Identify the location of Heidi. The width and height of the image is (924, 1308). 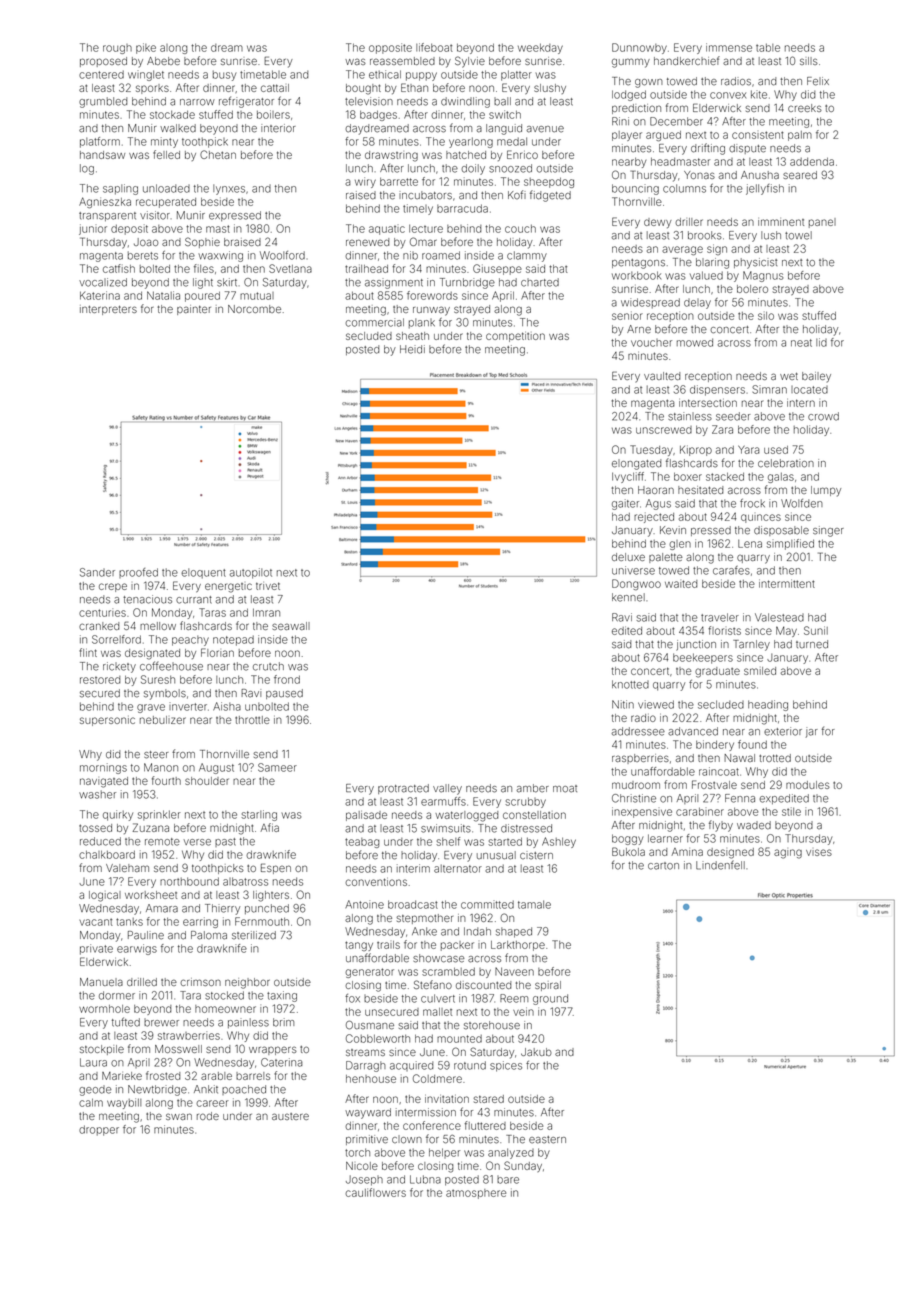
(412, 349).
